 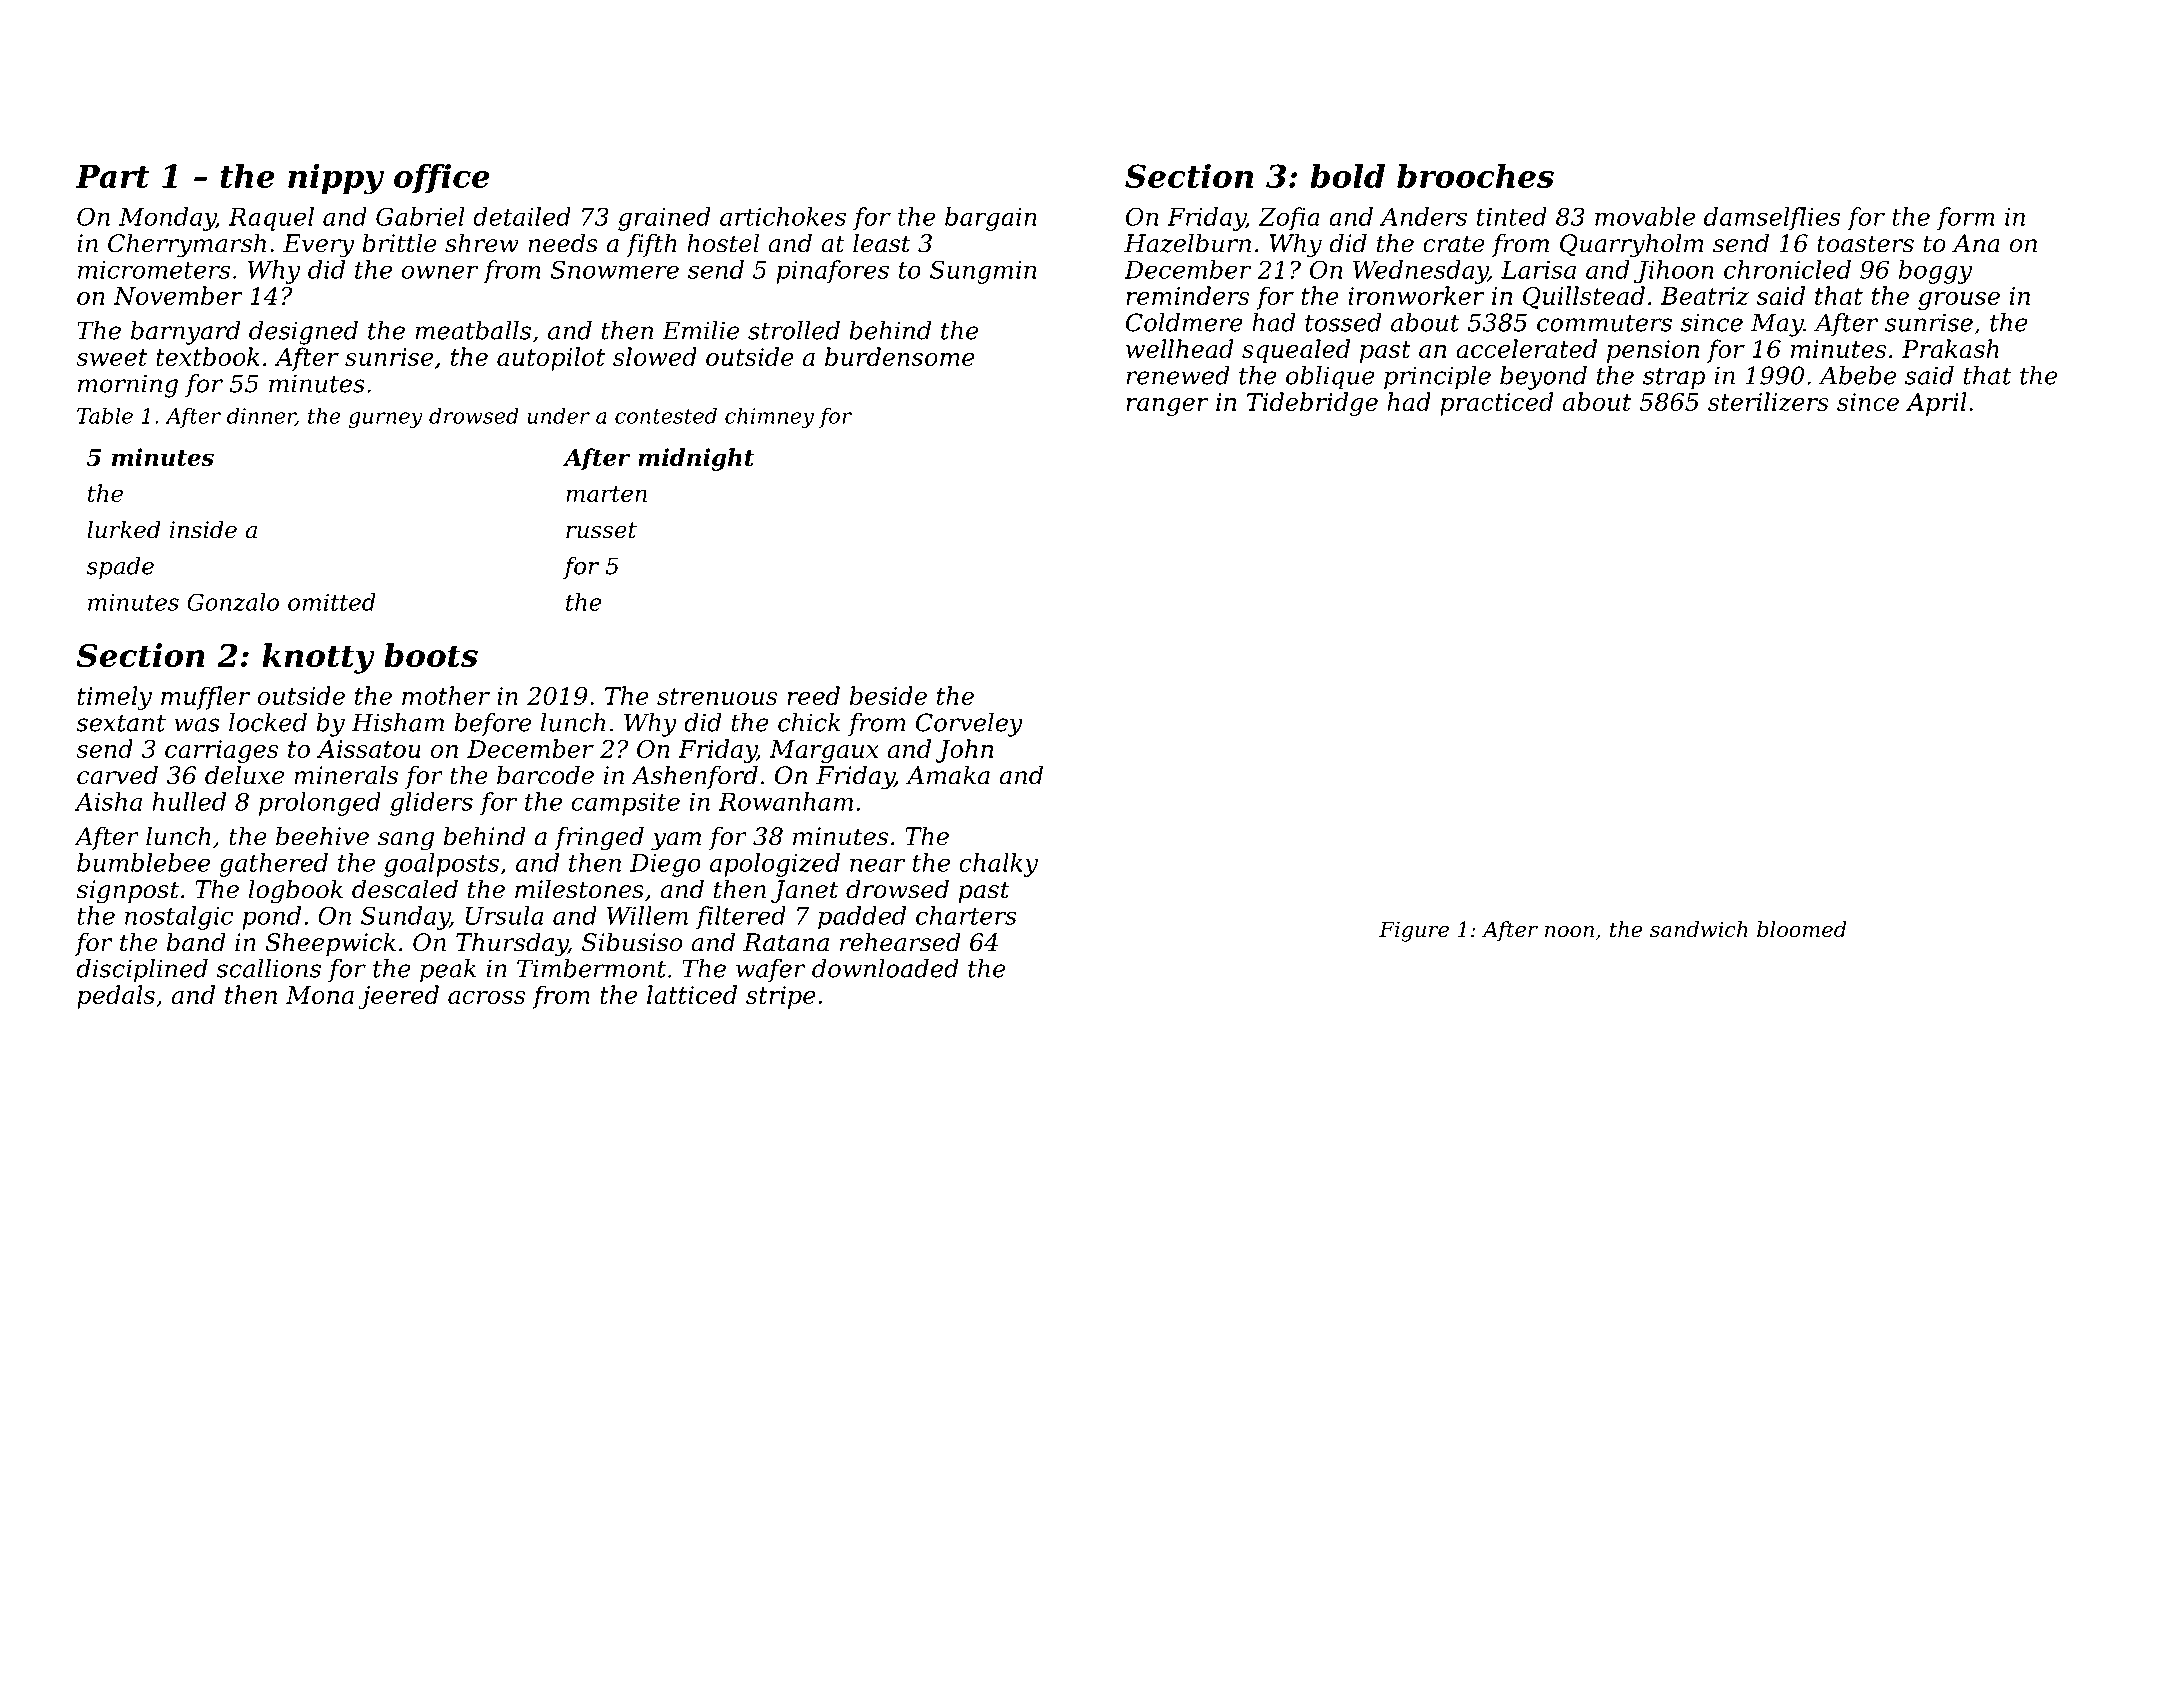 I want to click on russet, so click(x=601, y=530).
